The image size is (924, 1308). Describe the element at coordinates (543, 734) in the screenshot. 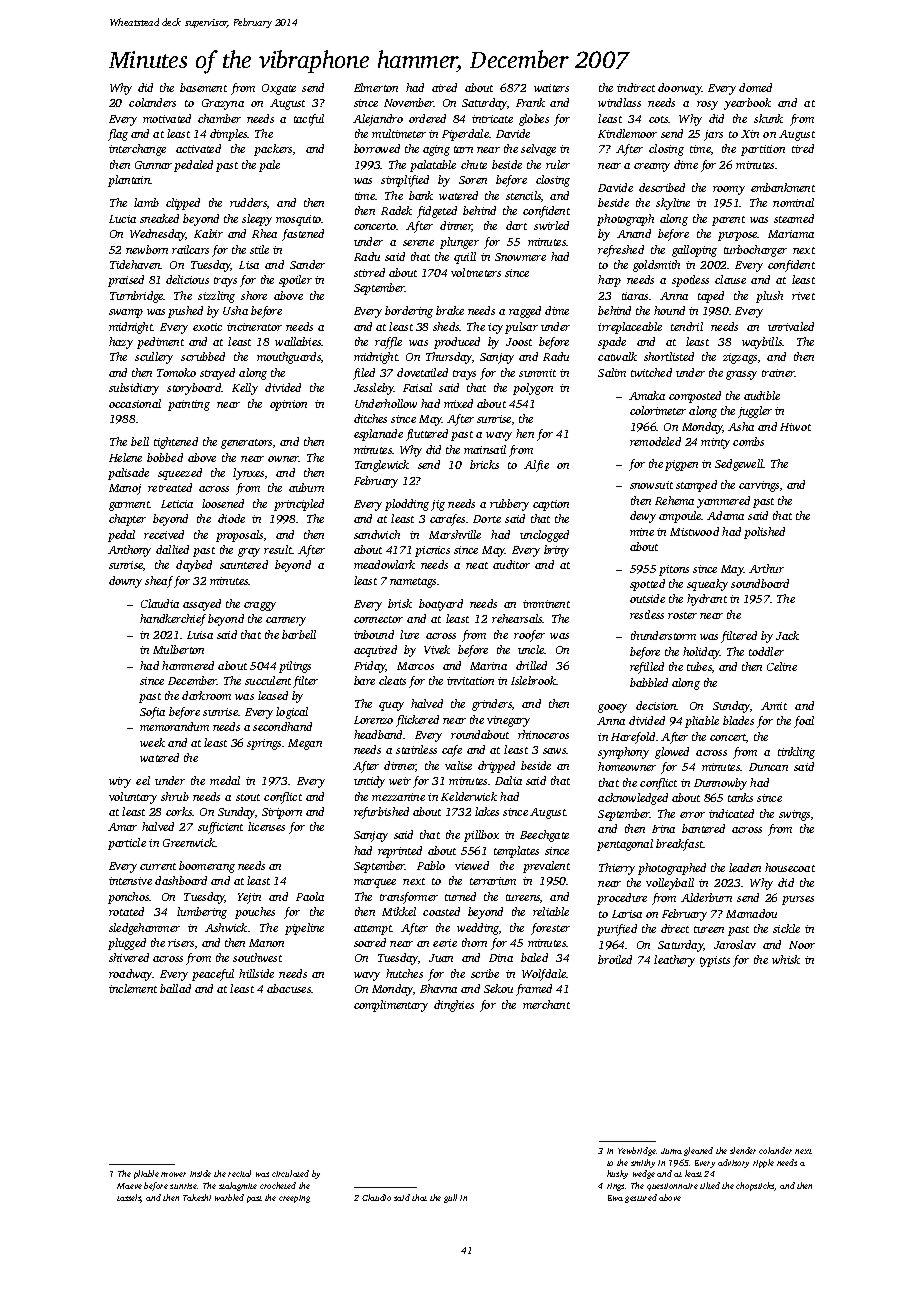

I see `rhinoceros` at that location.
